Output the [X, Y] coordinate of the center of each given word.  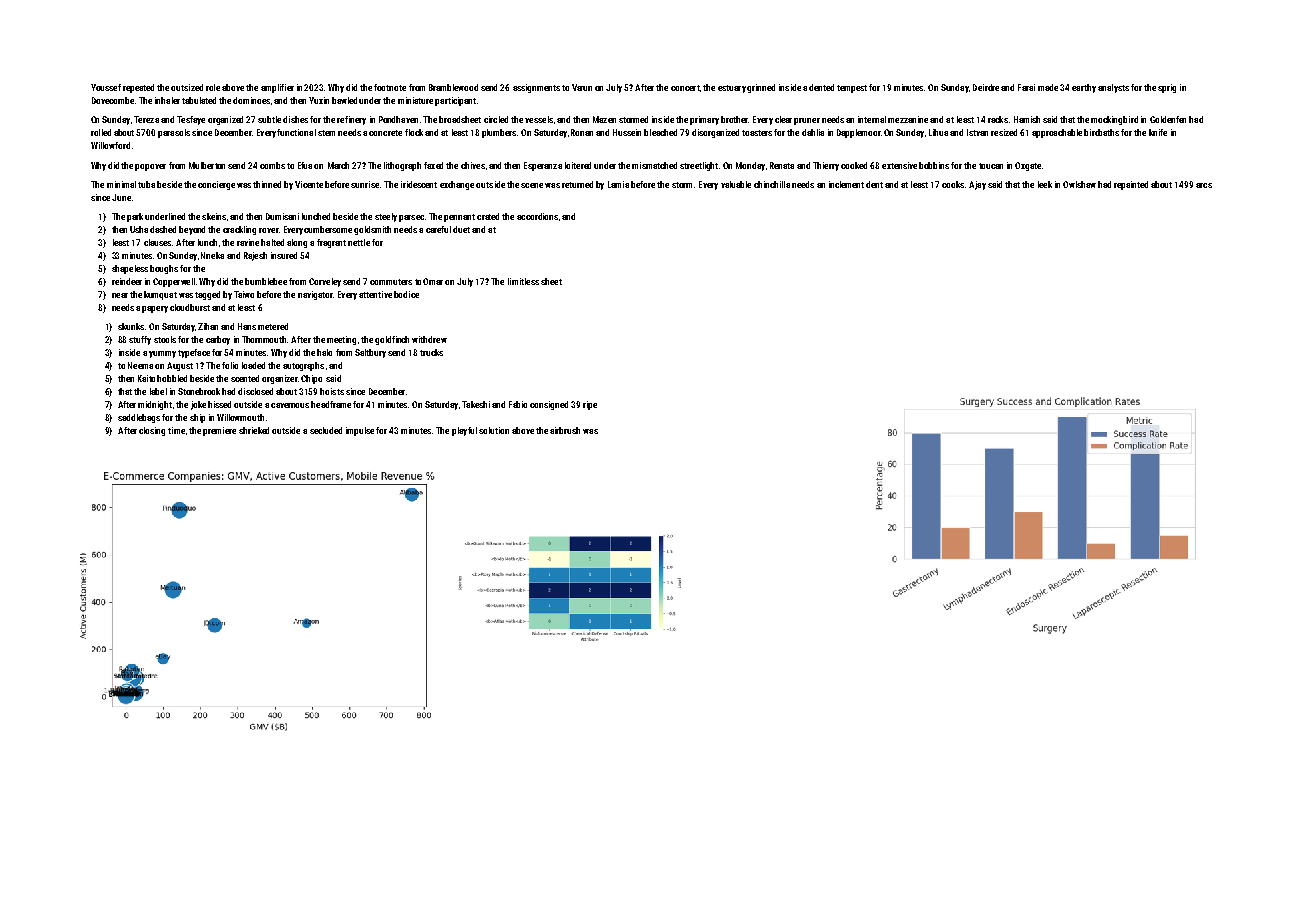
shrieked [254, 430]
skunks [131, 326]
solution [494, 430]
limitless [523, 281]
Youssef [106, 87]
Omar [433, 281]
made [1048, 87]
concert [685, 88]
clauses [157, 242]
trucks [431, 352]
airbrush [565, 430]
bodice [406, 294]
